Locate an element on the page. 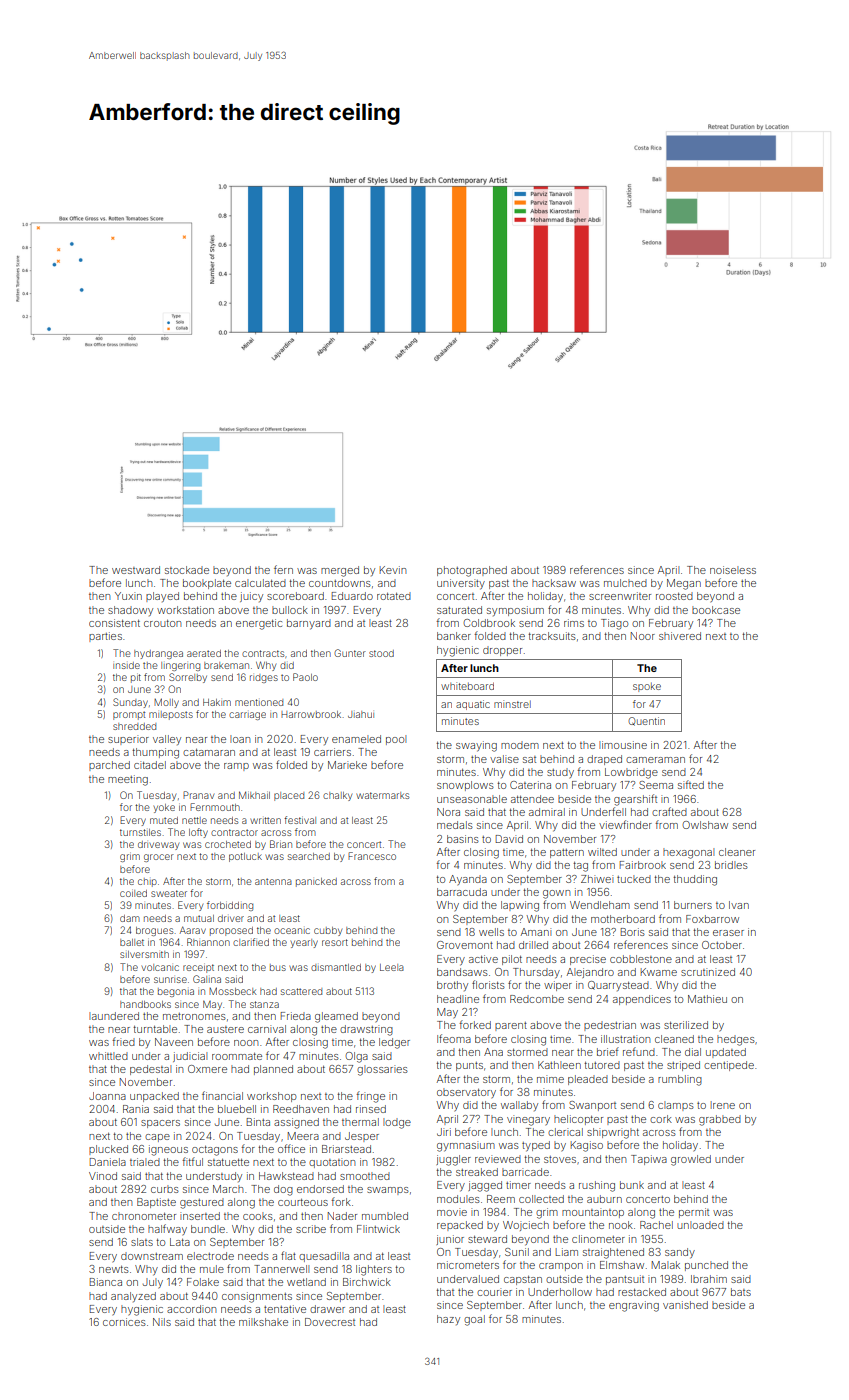 This page has height=1400, width=849. Lowbridge is located at coordinates (631, 773).
